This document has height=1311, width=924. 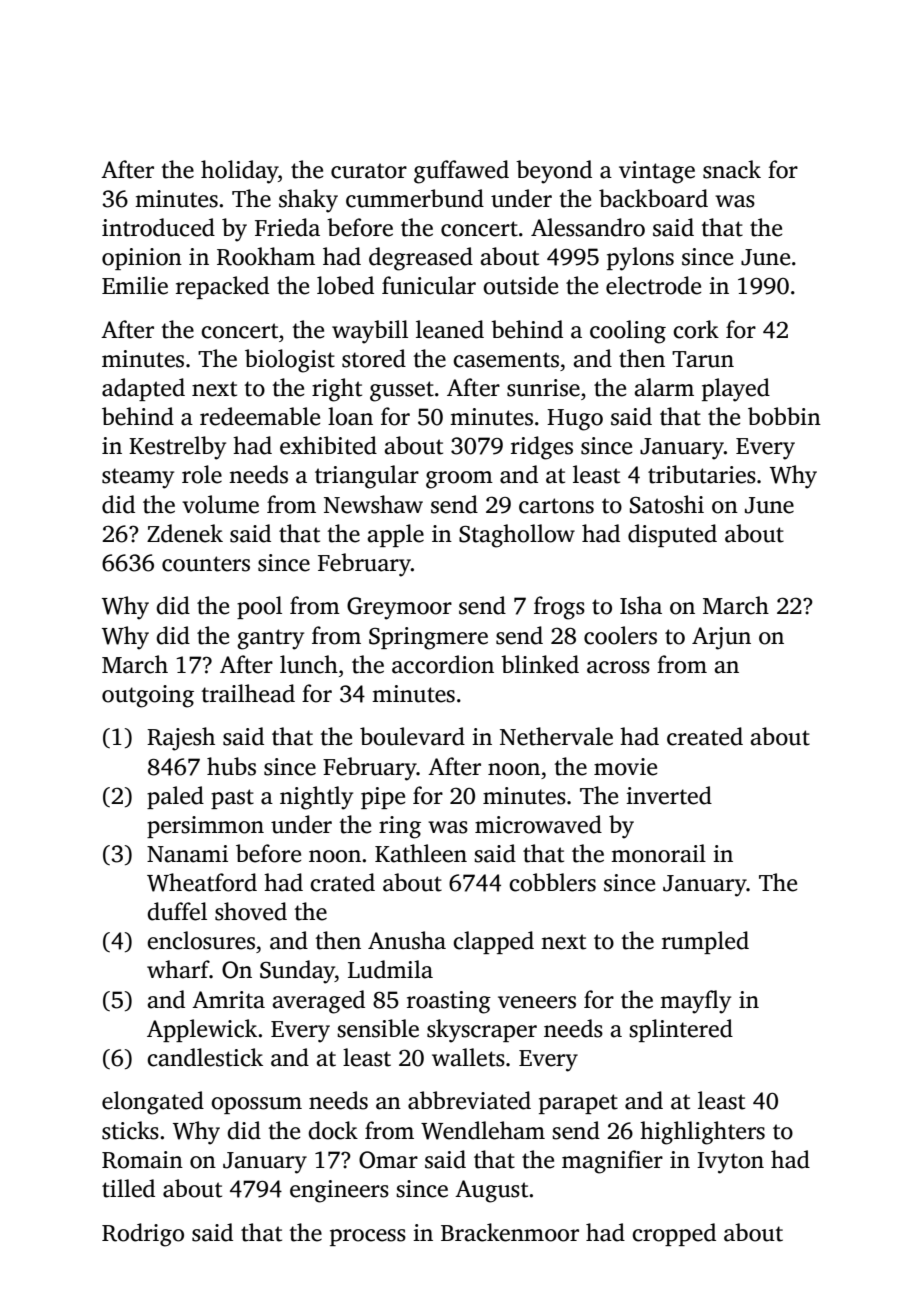 I want to click on Isha, so click(x=641, y=605).
